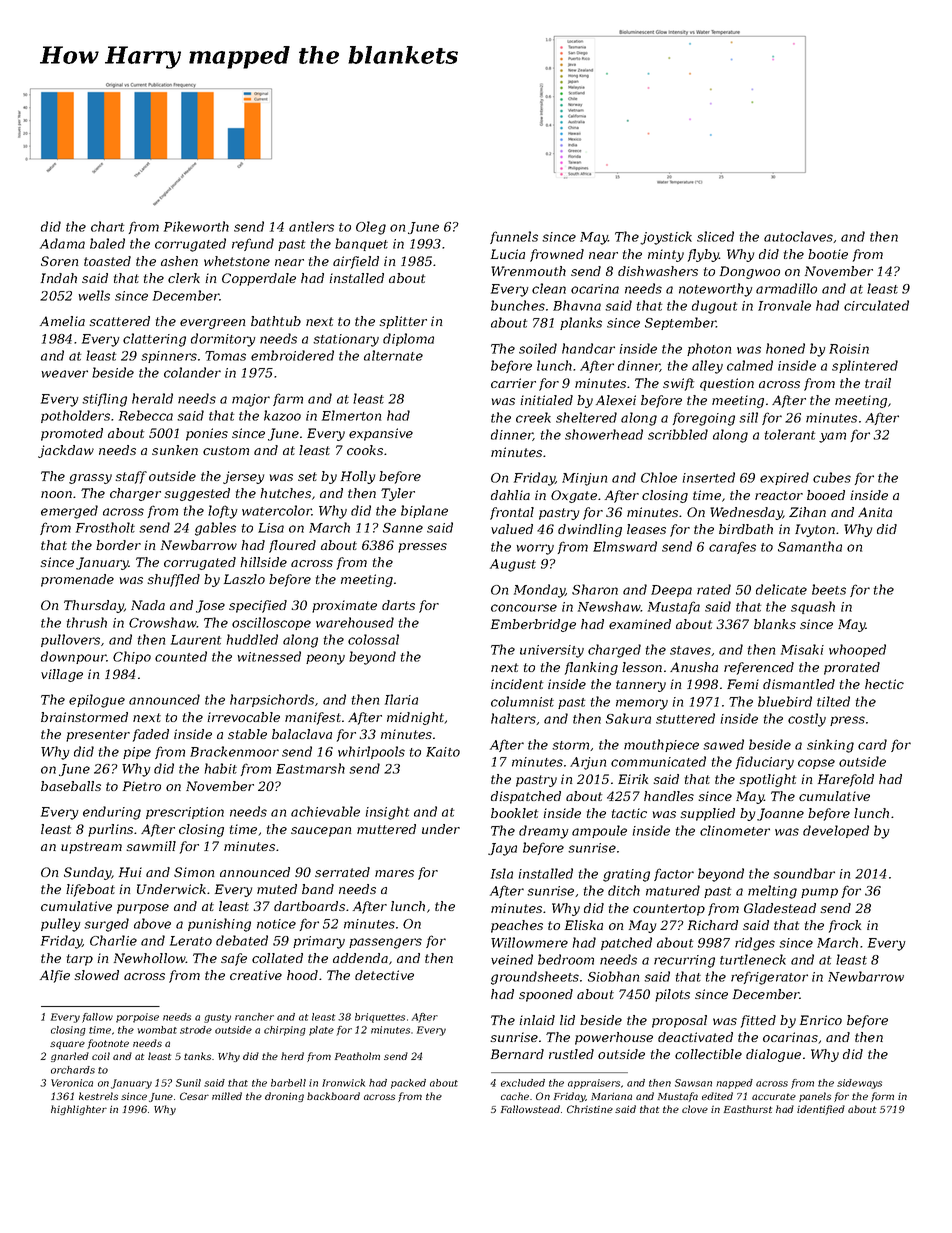 This image has width=952, height=1233. I want to click on powerhouse, so click(614, 1038).
